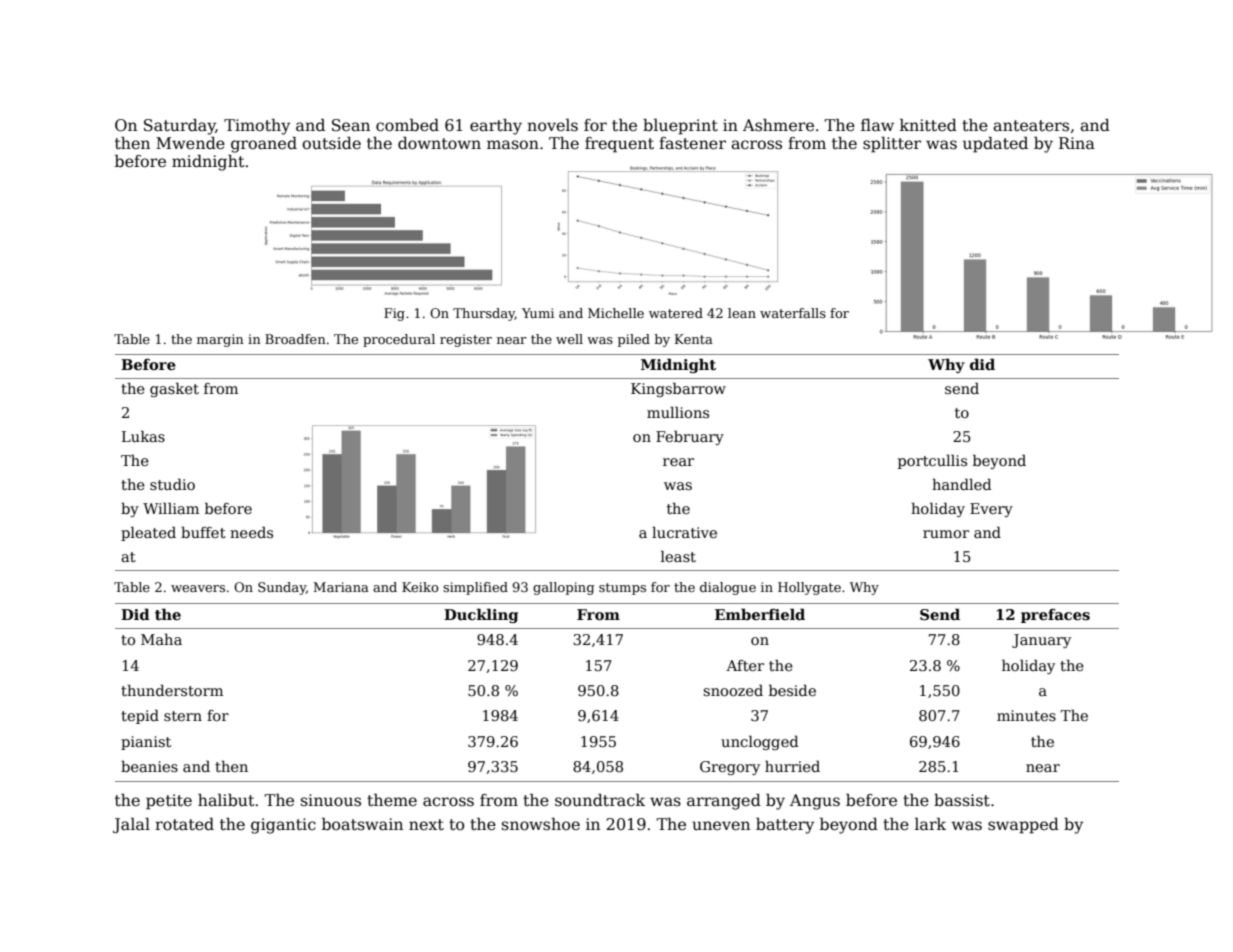 This page has width=1233, height=952. Describe the element at coordinates (928, 125) in the page. I see `knitted` at that location.
